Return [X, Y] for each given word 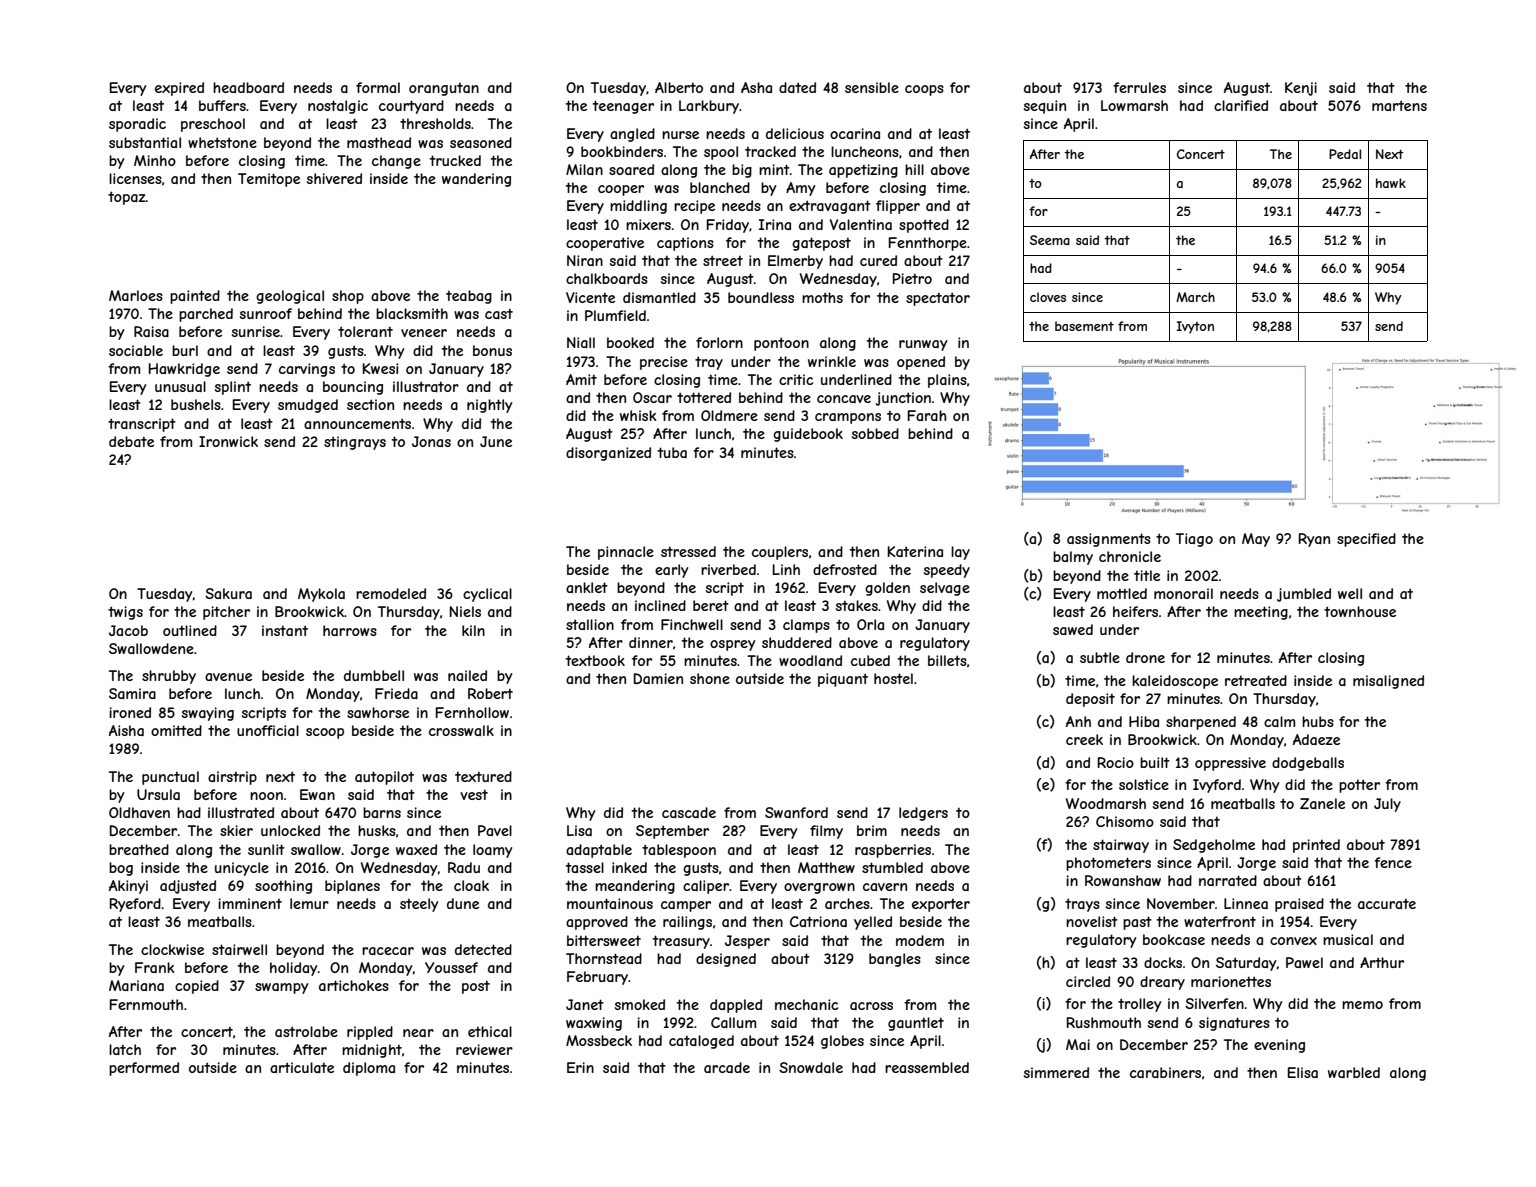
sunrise [256, 331]
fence [1393, 862]
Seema [1050, 240]
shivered [334, 178]
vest [474, 794]
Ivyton [1195, 327]
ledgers [923, 814]
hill [914, 169]
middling [638, 207]
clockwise [172, 949]
